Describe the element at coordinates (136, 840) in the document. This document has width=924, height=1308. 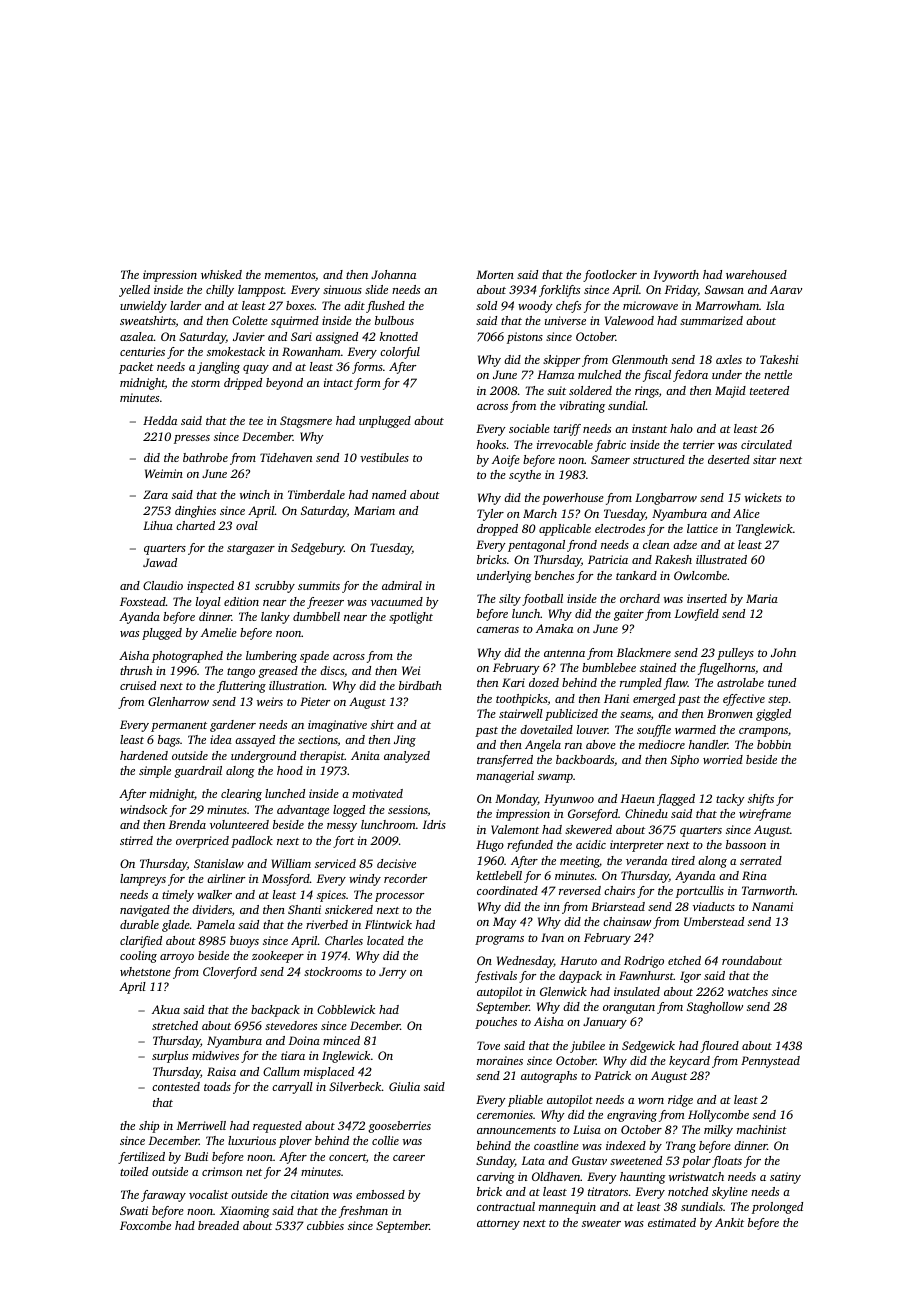
I see `stirred` at that location.
